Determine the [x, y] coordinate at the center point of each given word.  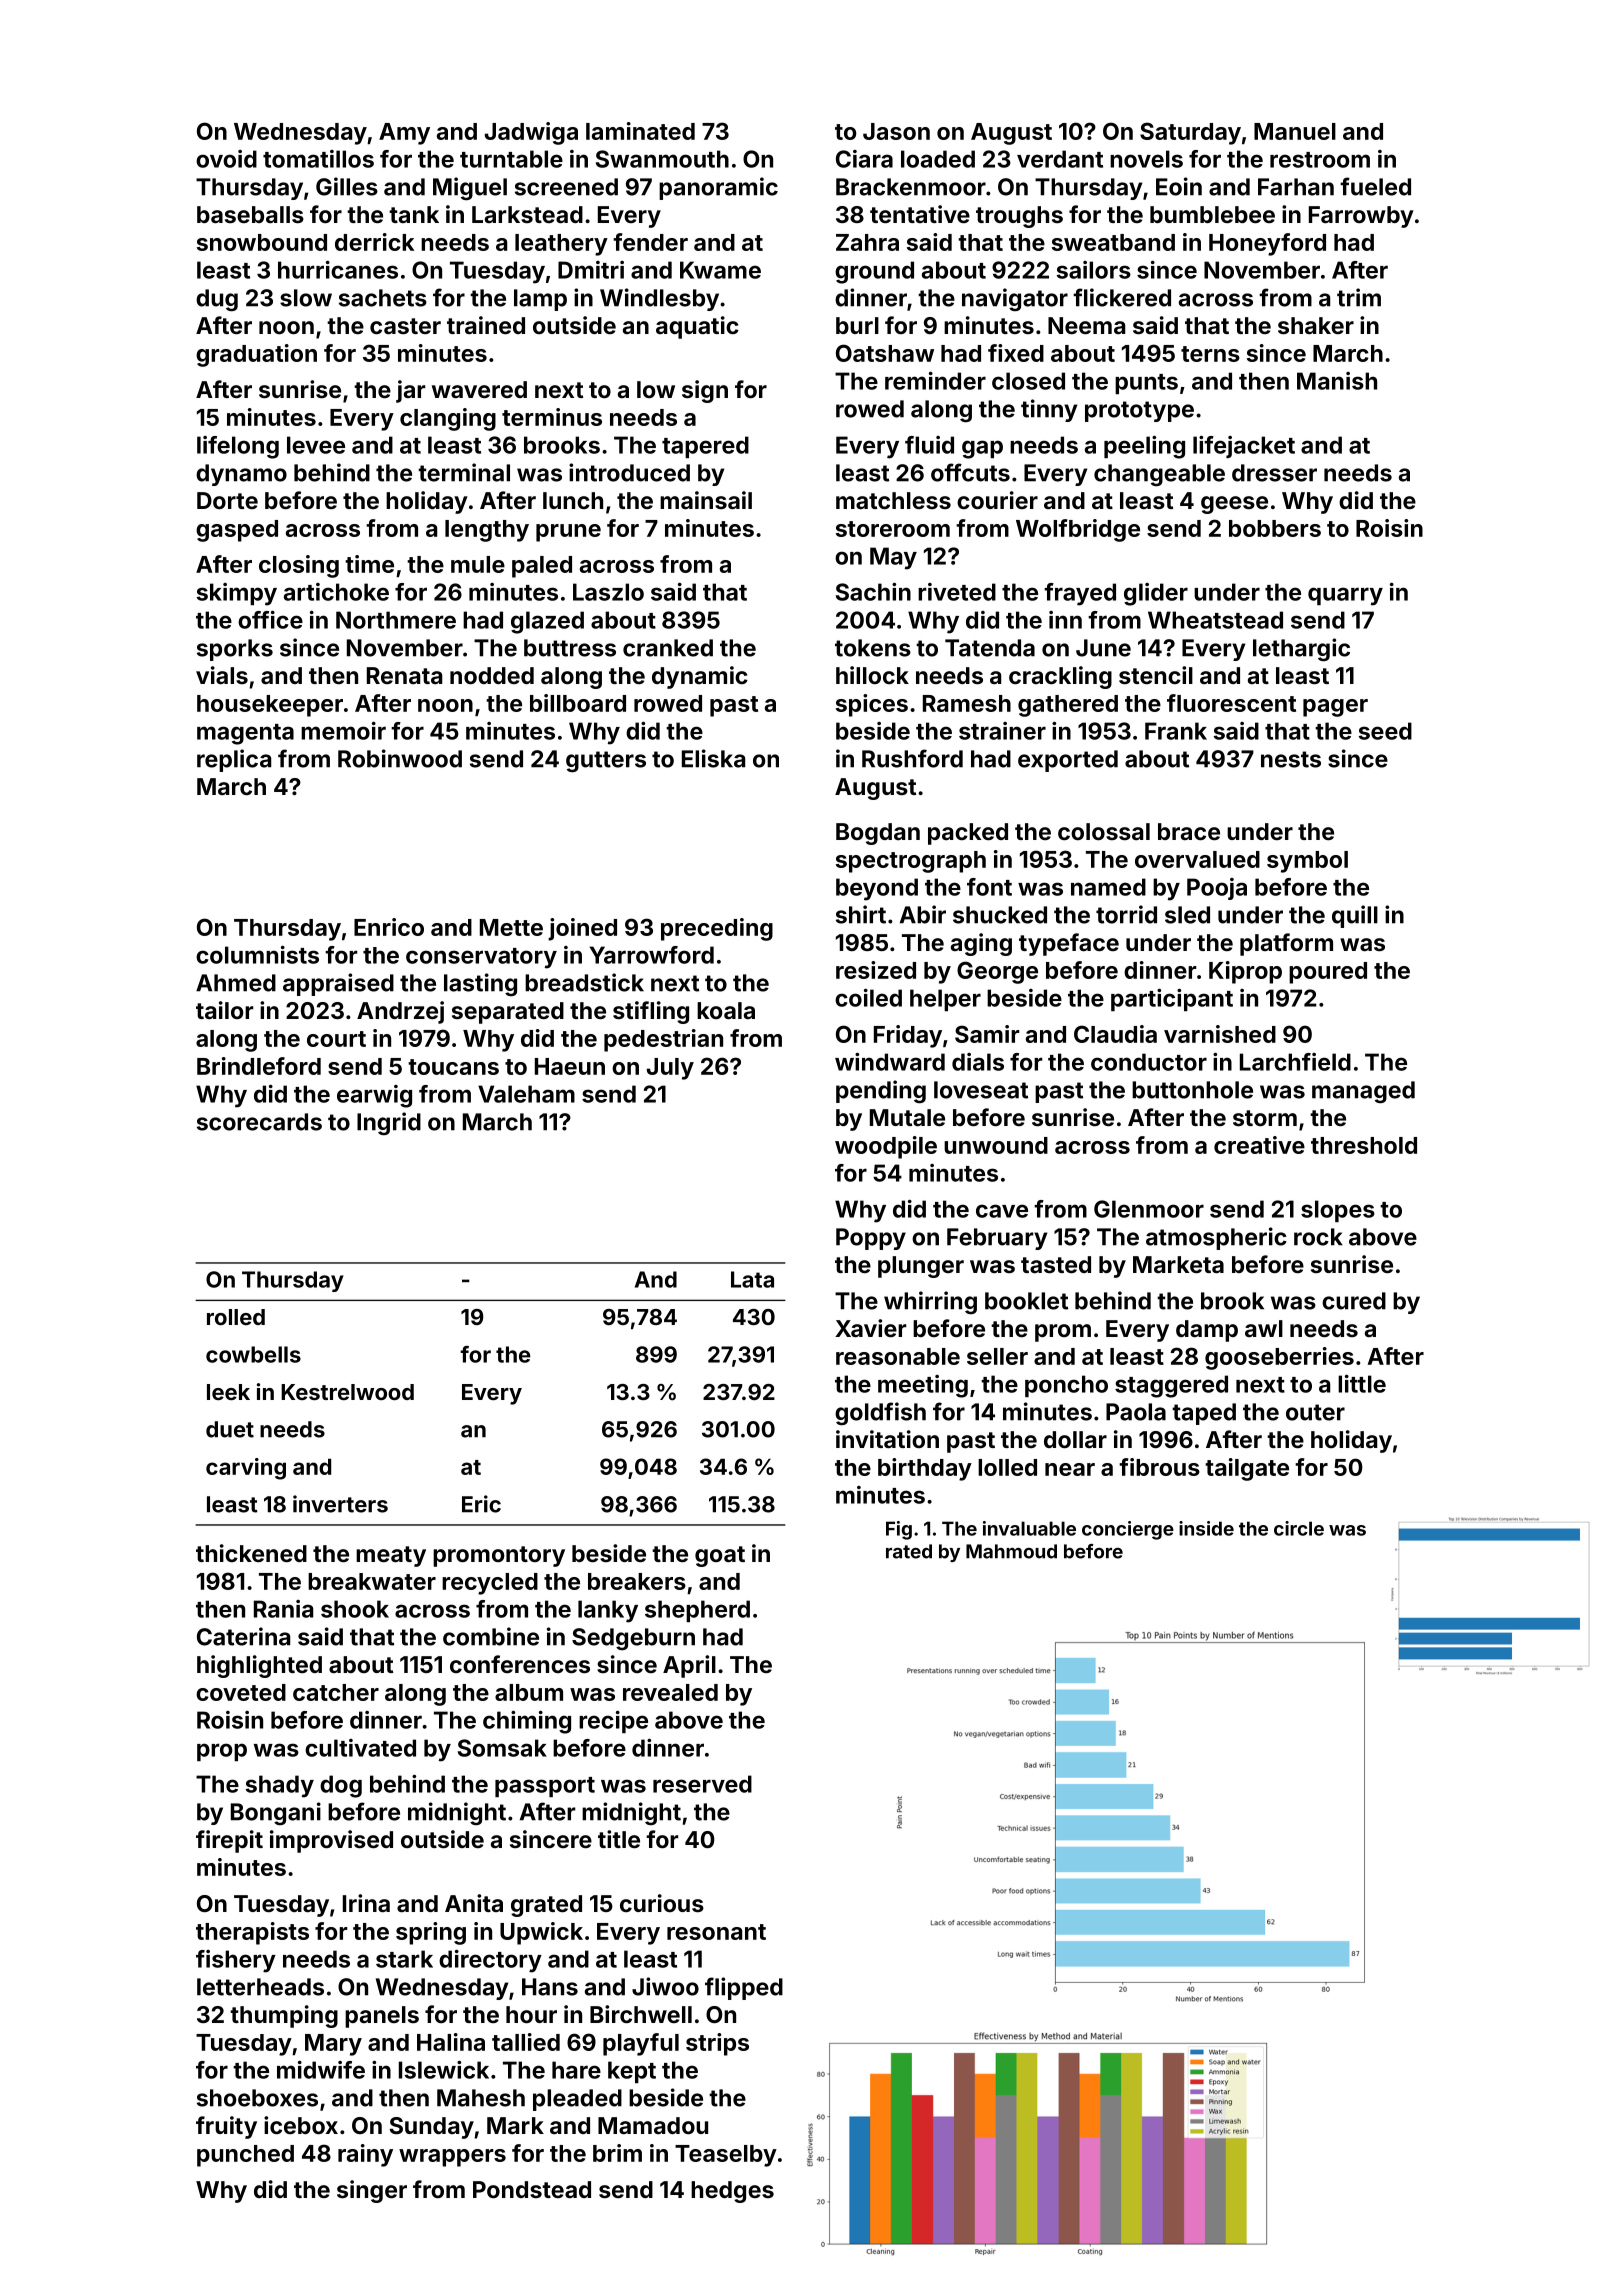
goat [720, 1556]
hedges [732, 2192]
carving [246, 1469]
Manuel [1295, 131]
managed [1363, 1092]
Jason [896, 131]
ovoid [226, 159]
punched [245, 2156]
